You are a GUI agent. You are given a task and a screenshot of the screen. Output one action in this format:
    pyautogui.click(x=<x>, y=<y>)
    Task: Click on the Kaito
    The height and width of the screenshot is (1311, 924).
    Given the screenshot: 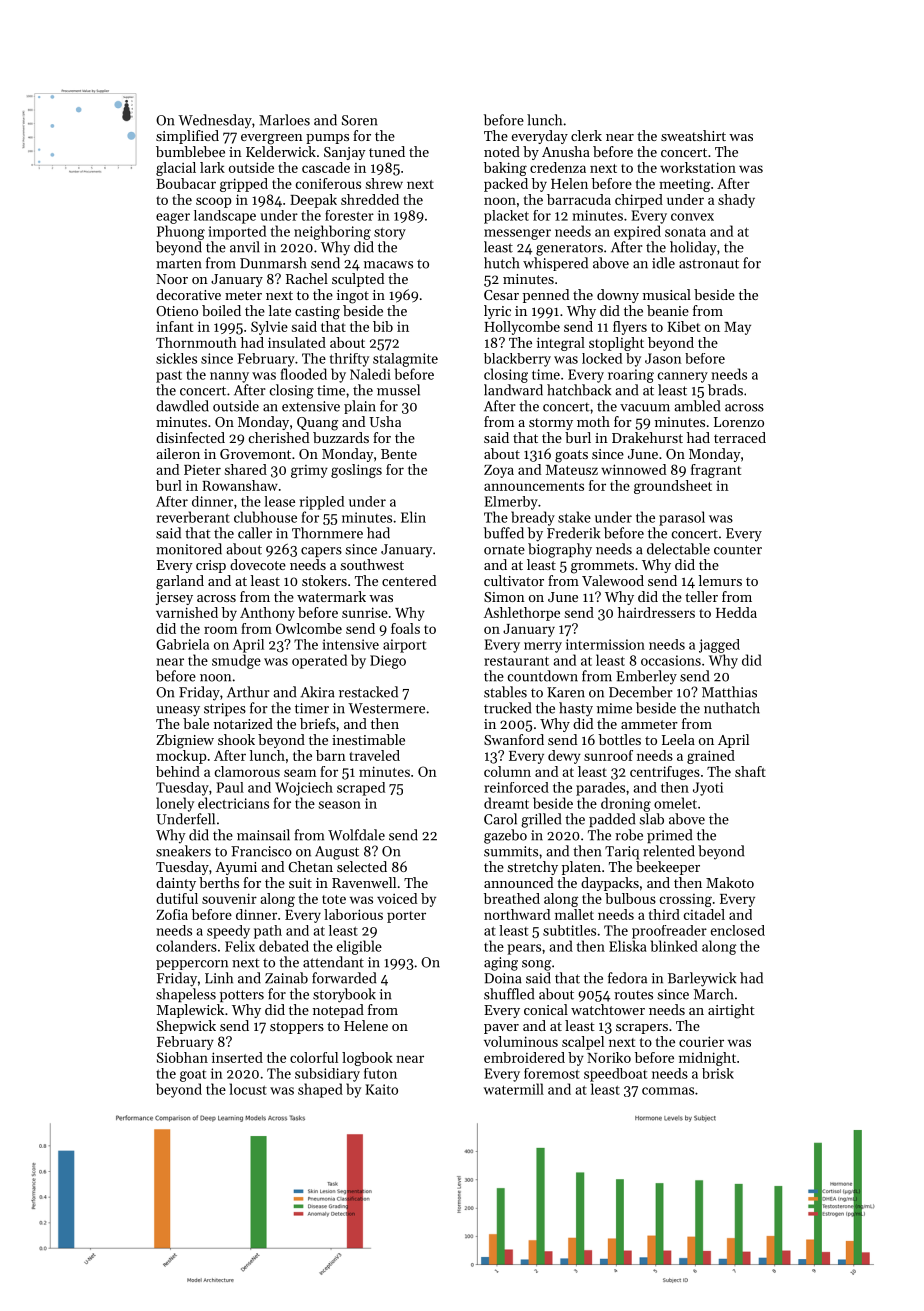 What is the action you would take?
    pyautogui.click(x=382, y=1089)
